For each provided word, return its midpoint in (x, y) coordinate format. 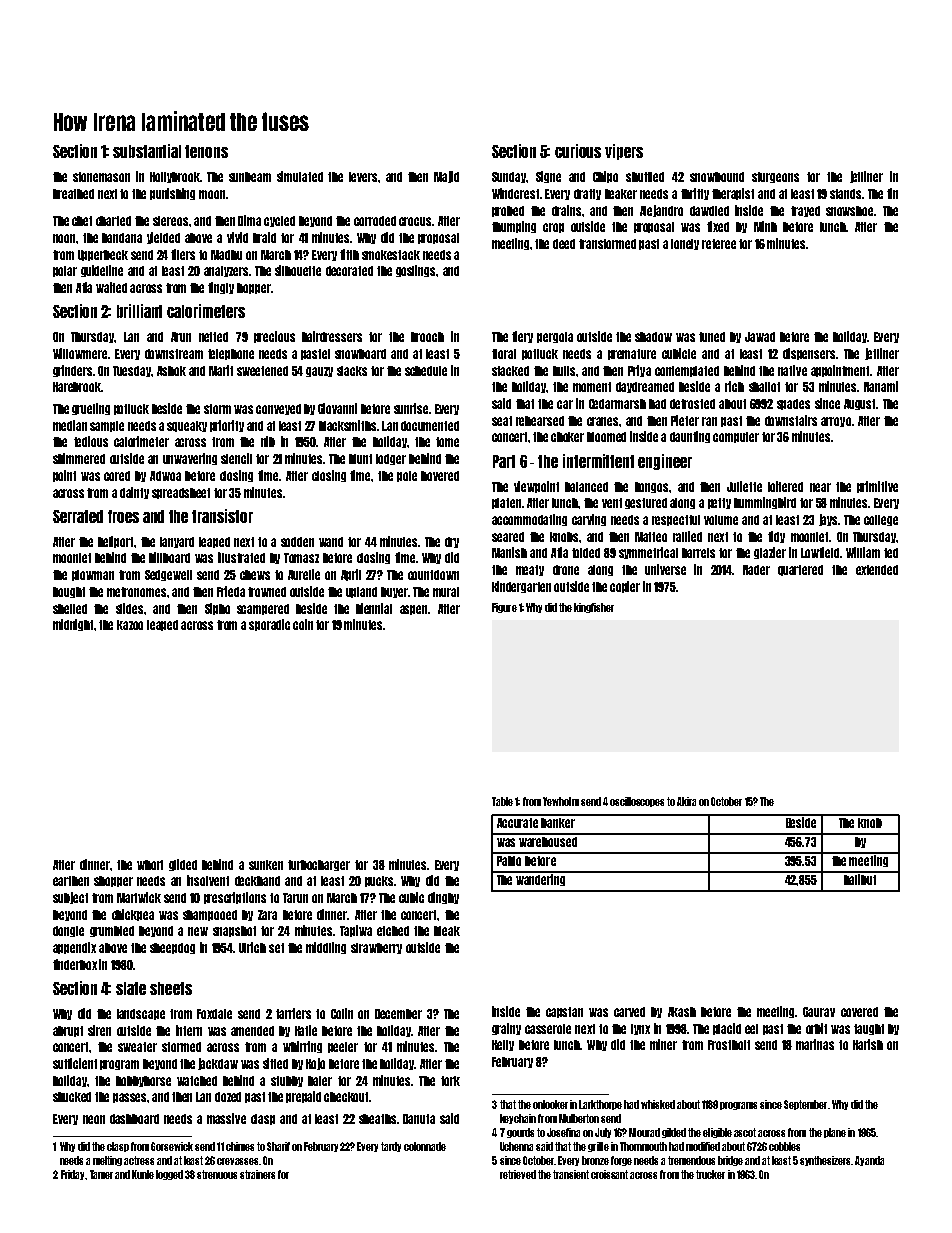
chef (82, 221)
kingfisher (594, 608)
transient (571, 1174)
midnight (74, 625)
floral (504, 354)
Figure (504, 608)
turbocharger (319, 865)
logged (169, 1175)
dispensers (809, 354)
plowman (93, 575)
